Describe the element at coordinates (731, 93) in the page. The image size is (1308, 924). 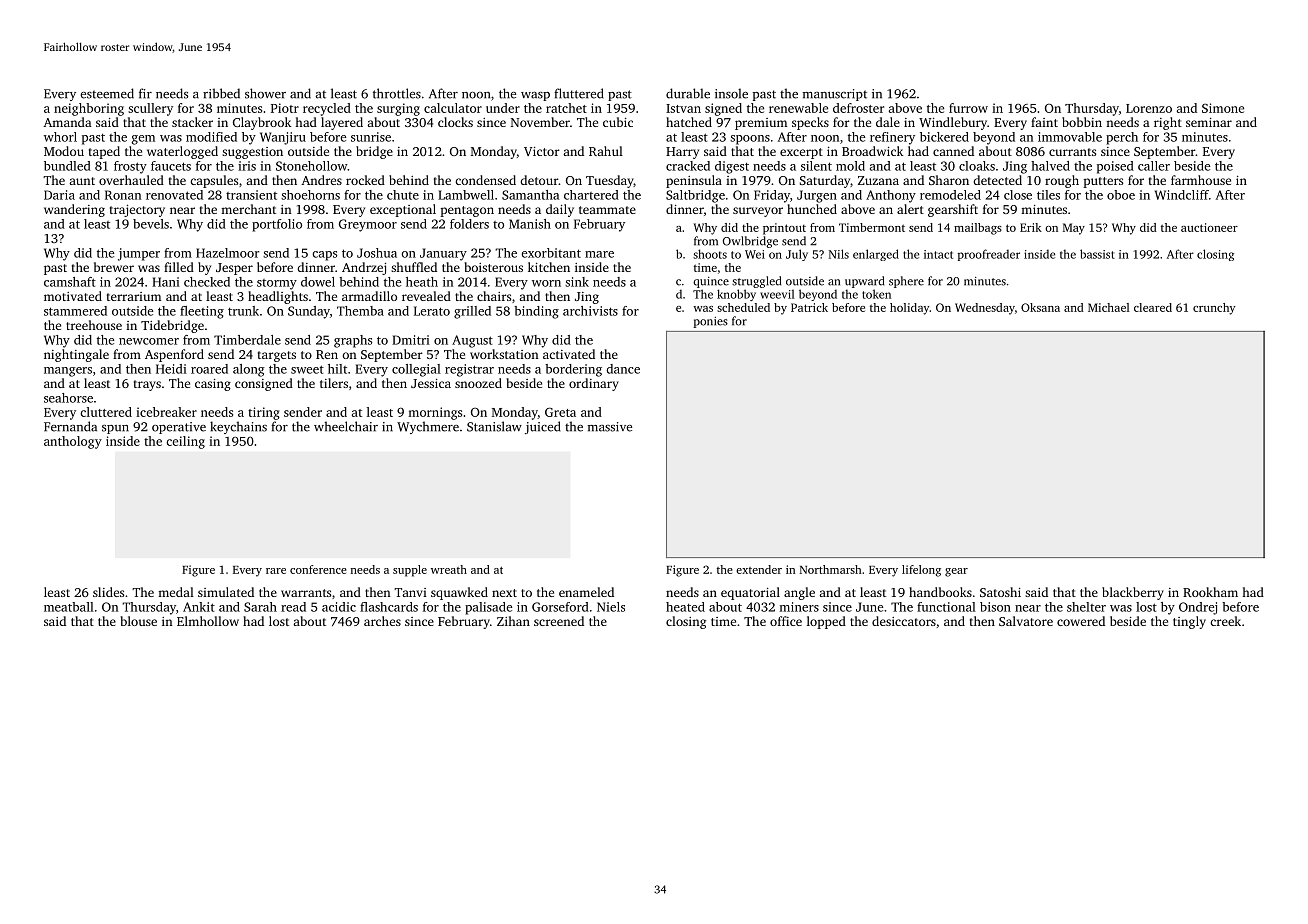
I see `insole` at that location.
